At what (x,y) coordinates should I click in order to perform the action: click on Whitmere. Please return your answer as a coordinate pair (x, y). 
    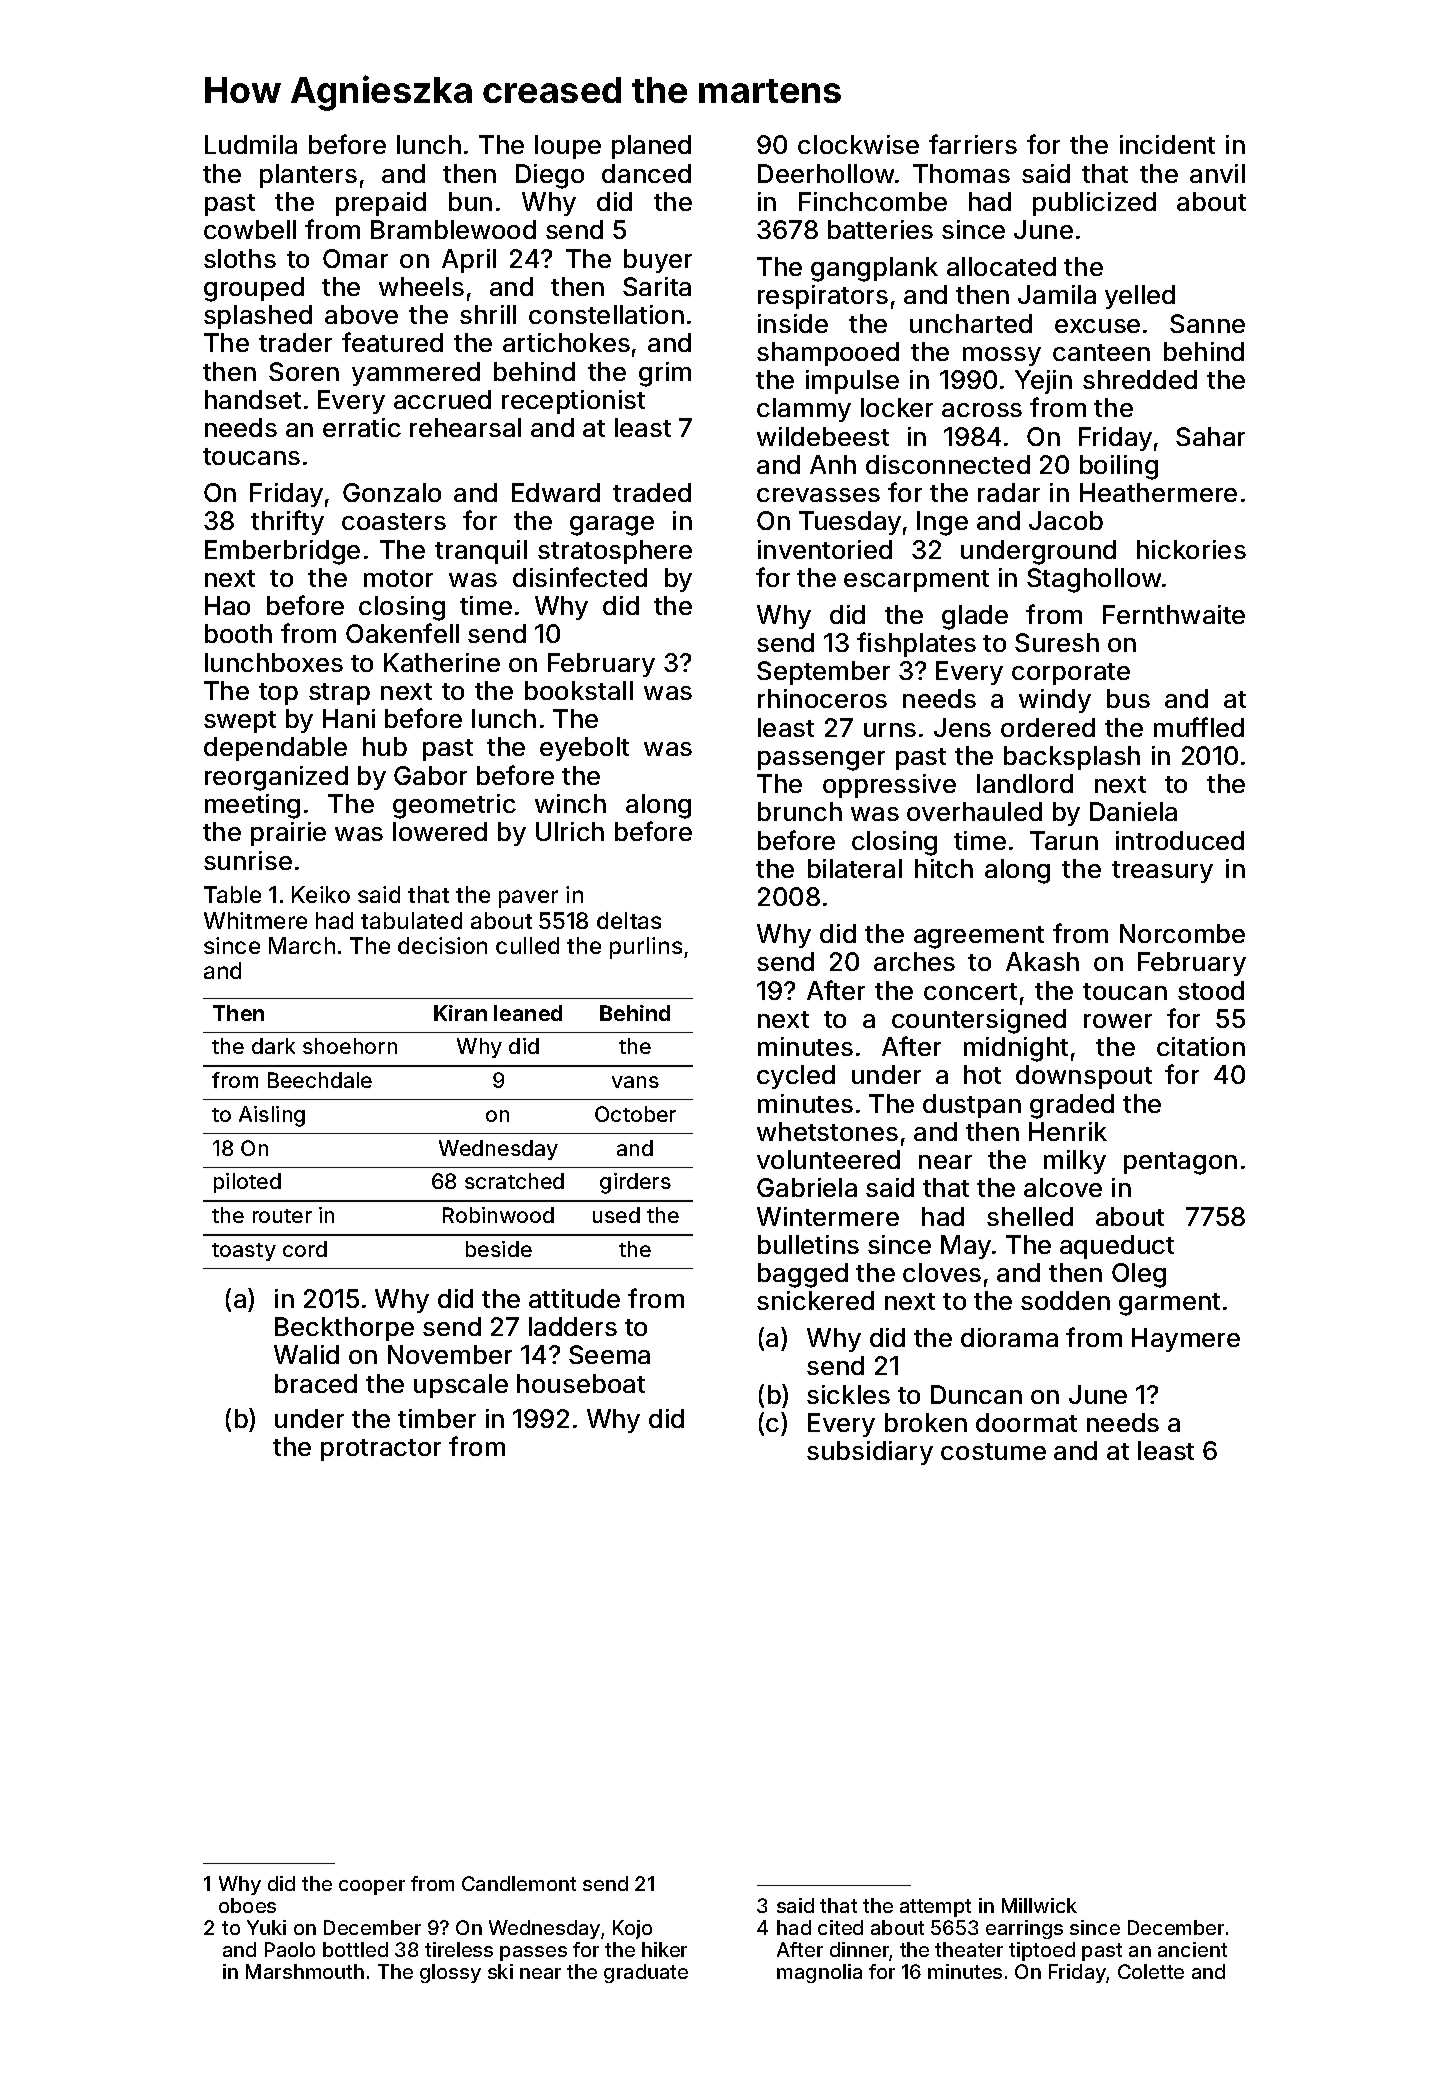
    Looking at the image, I should click on (255, 920).
